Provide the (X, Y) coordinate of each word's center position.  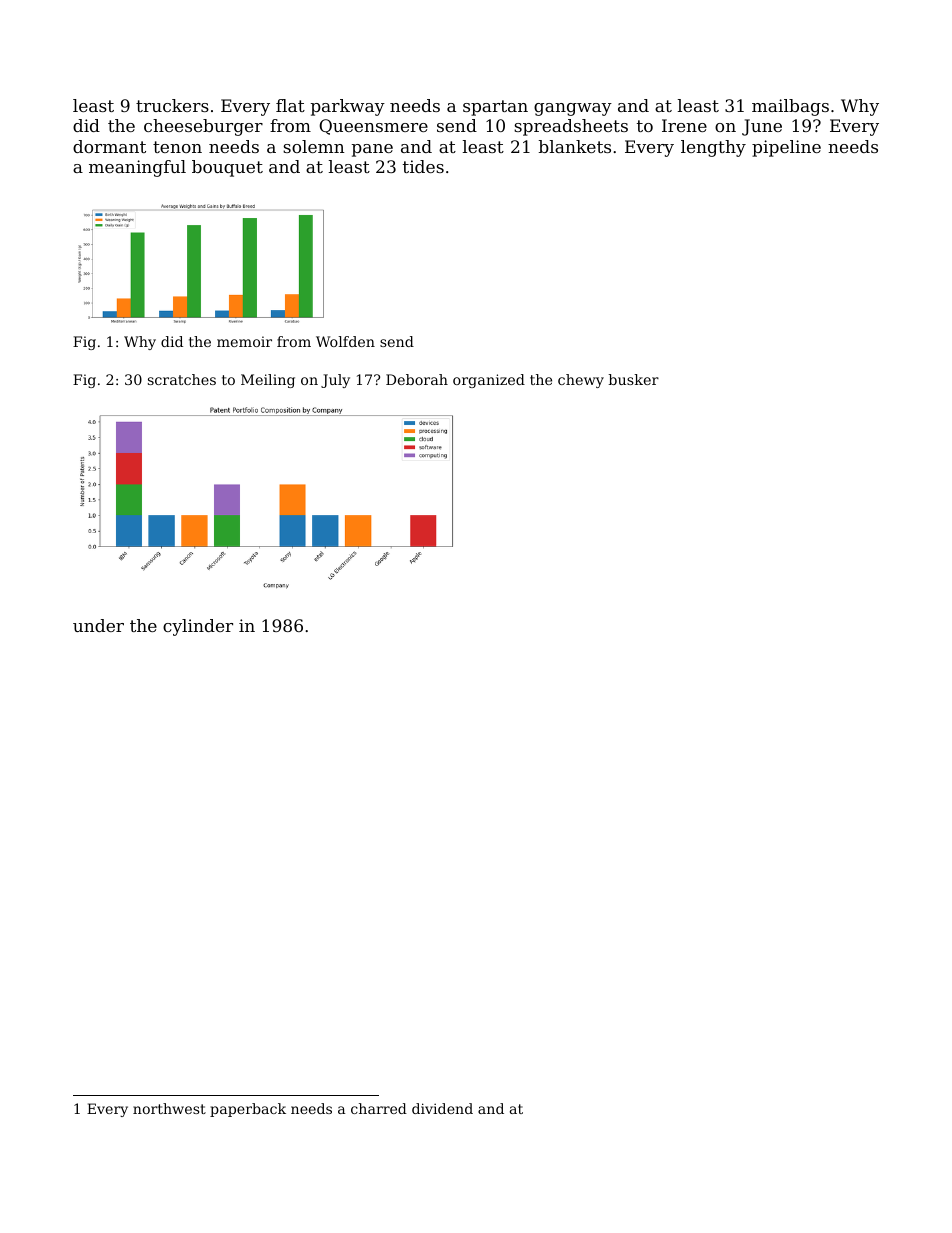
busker (633, 379)
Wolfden (345, 341)
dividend (442, 1108)
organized (489, 381)
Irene (684, 125)
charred (379, 1108)
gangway (573, 109)
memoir (244, 341)
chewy (581, 381)
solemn (313, 146)
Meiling (268, 381)
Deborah (417, 379)
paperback (248, 1110)
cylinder (198, 627)
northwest (169, 1108)
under (98, 625)
